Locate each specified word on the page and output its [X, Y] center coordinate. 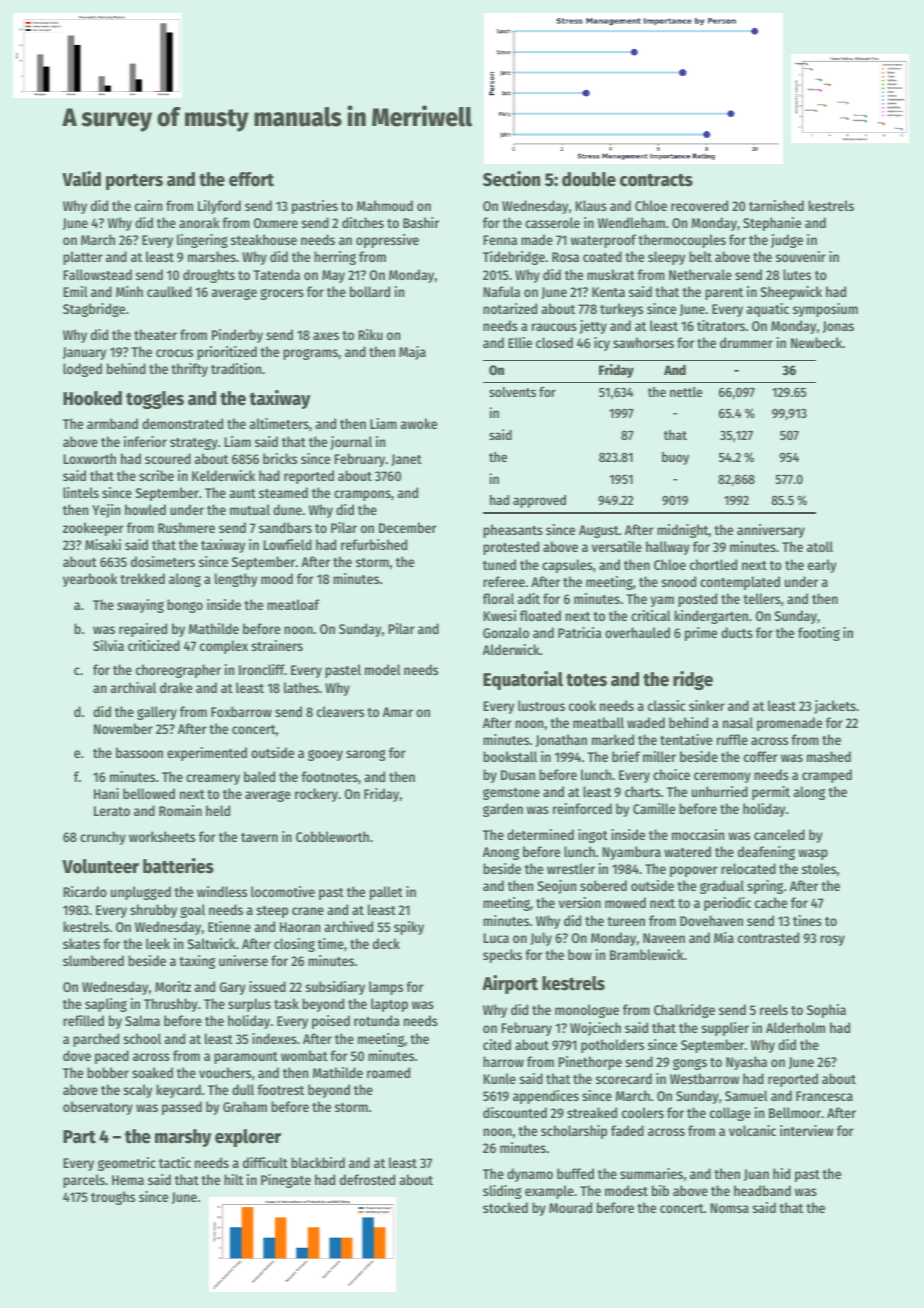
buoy [675, 458]
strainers [277, 645]
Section [511, 179]
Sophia [826, 1011]
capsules [567, 566]
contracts [656, 180]
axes [326, 336]
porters [134, 182]
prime [701, 634]
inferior [145, 441]
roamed [388, 1072]
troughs [113, 1198]
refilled [83, 1020]
